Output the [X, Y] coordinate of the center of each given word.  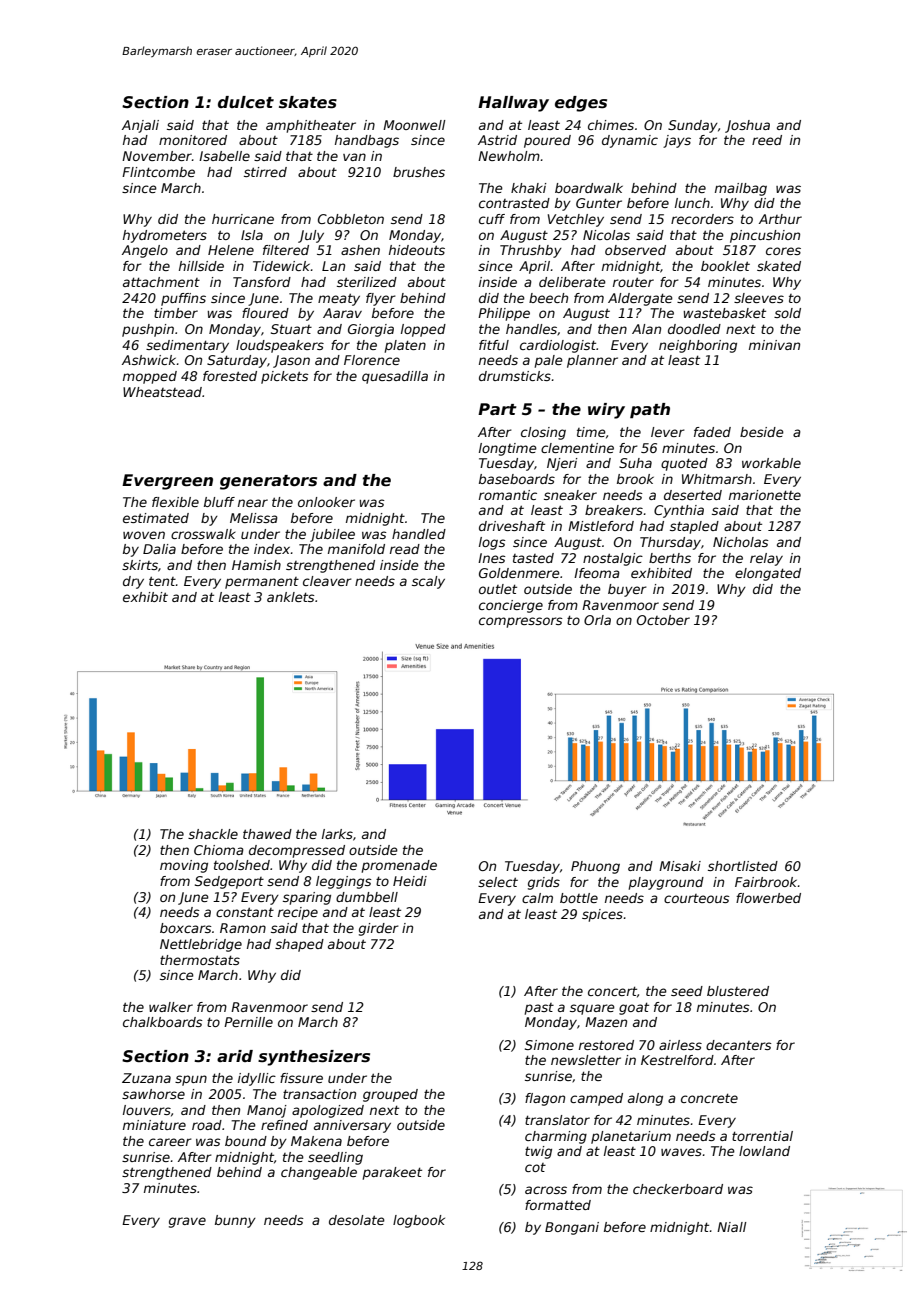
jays [677, 141]
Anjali [140, 126]
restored [606, 1045]
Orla [597, 620]
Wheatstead [162, 392]
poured [547, 141]
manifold [356, 549]
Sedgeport [229, 882]
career [170, 1142]
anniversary [352, 1126]
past [539, 1009]
